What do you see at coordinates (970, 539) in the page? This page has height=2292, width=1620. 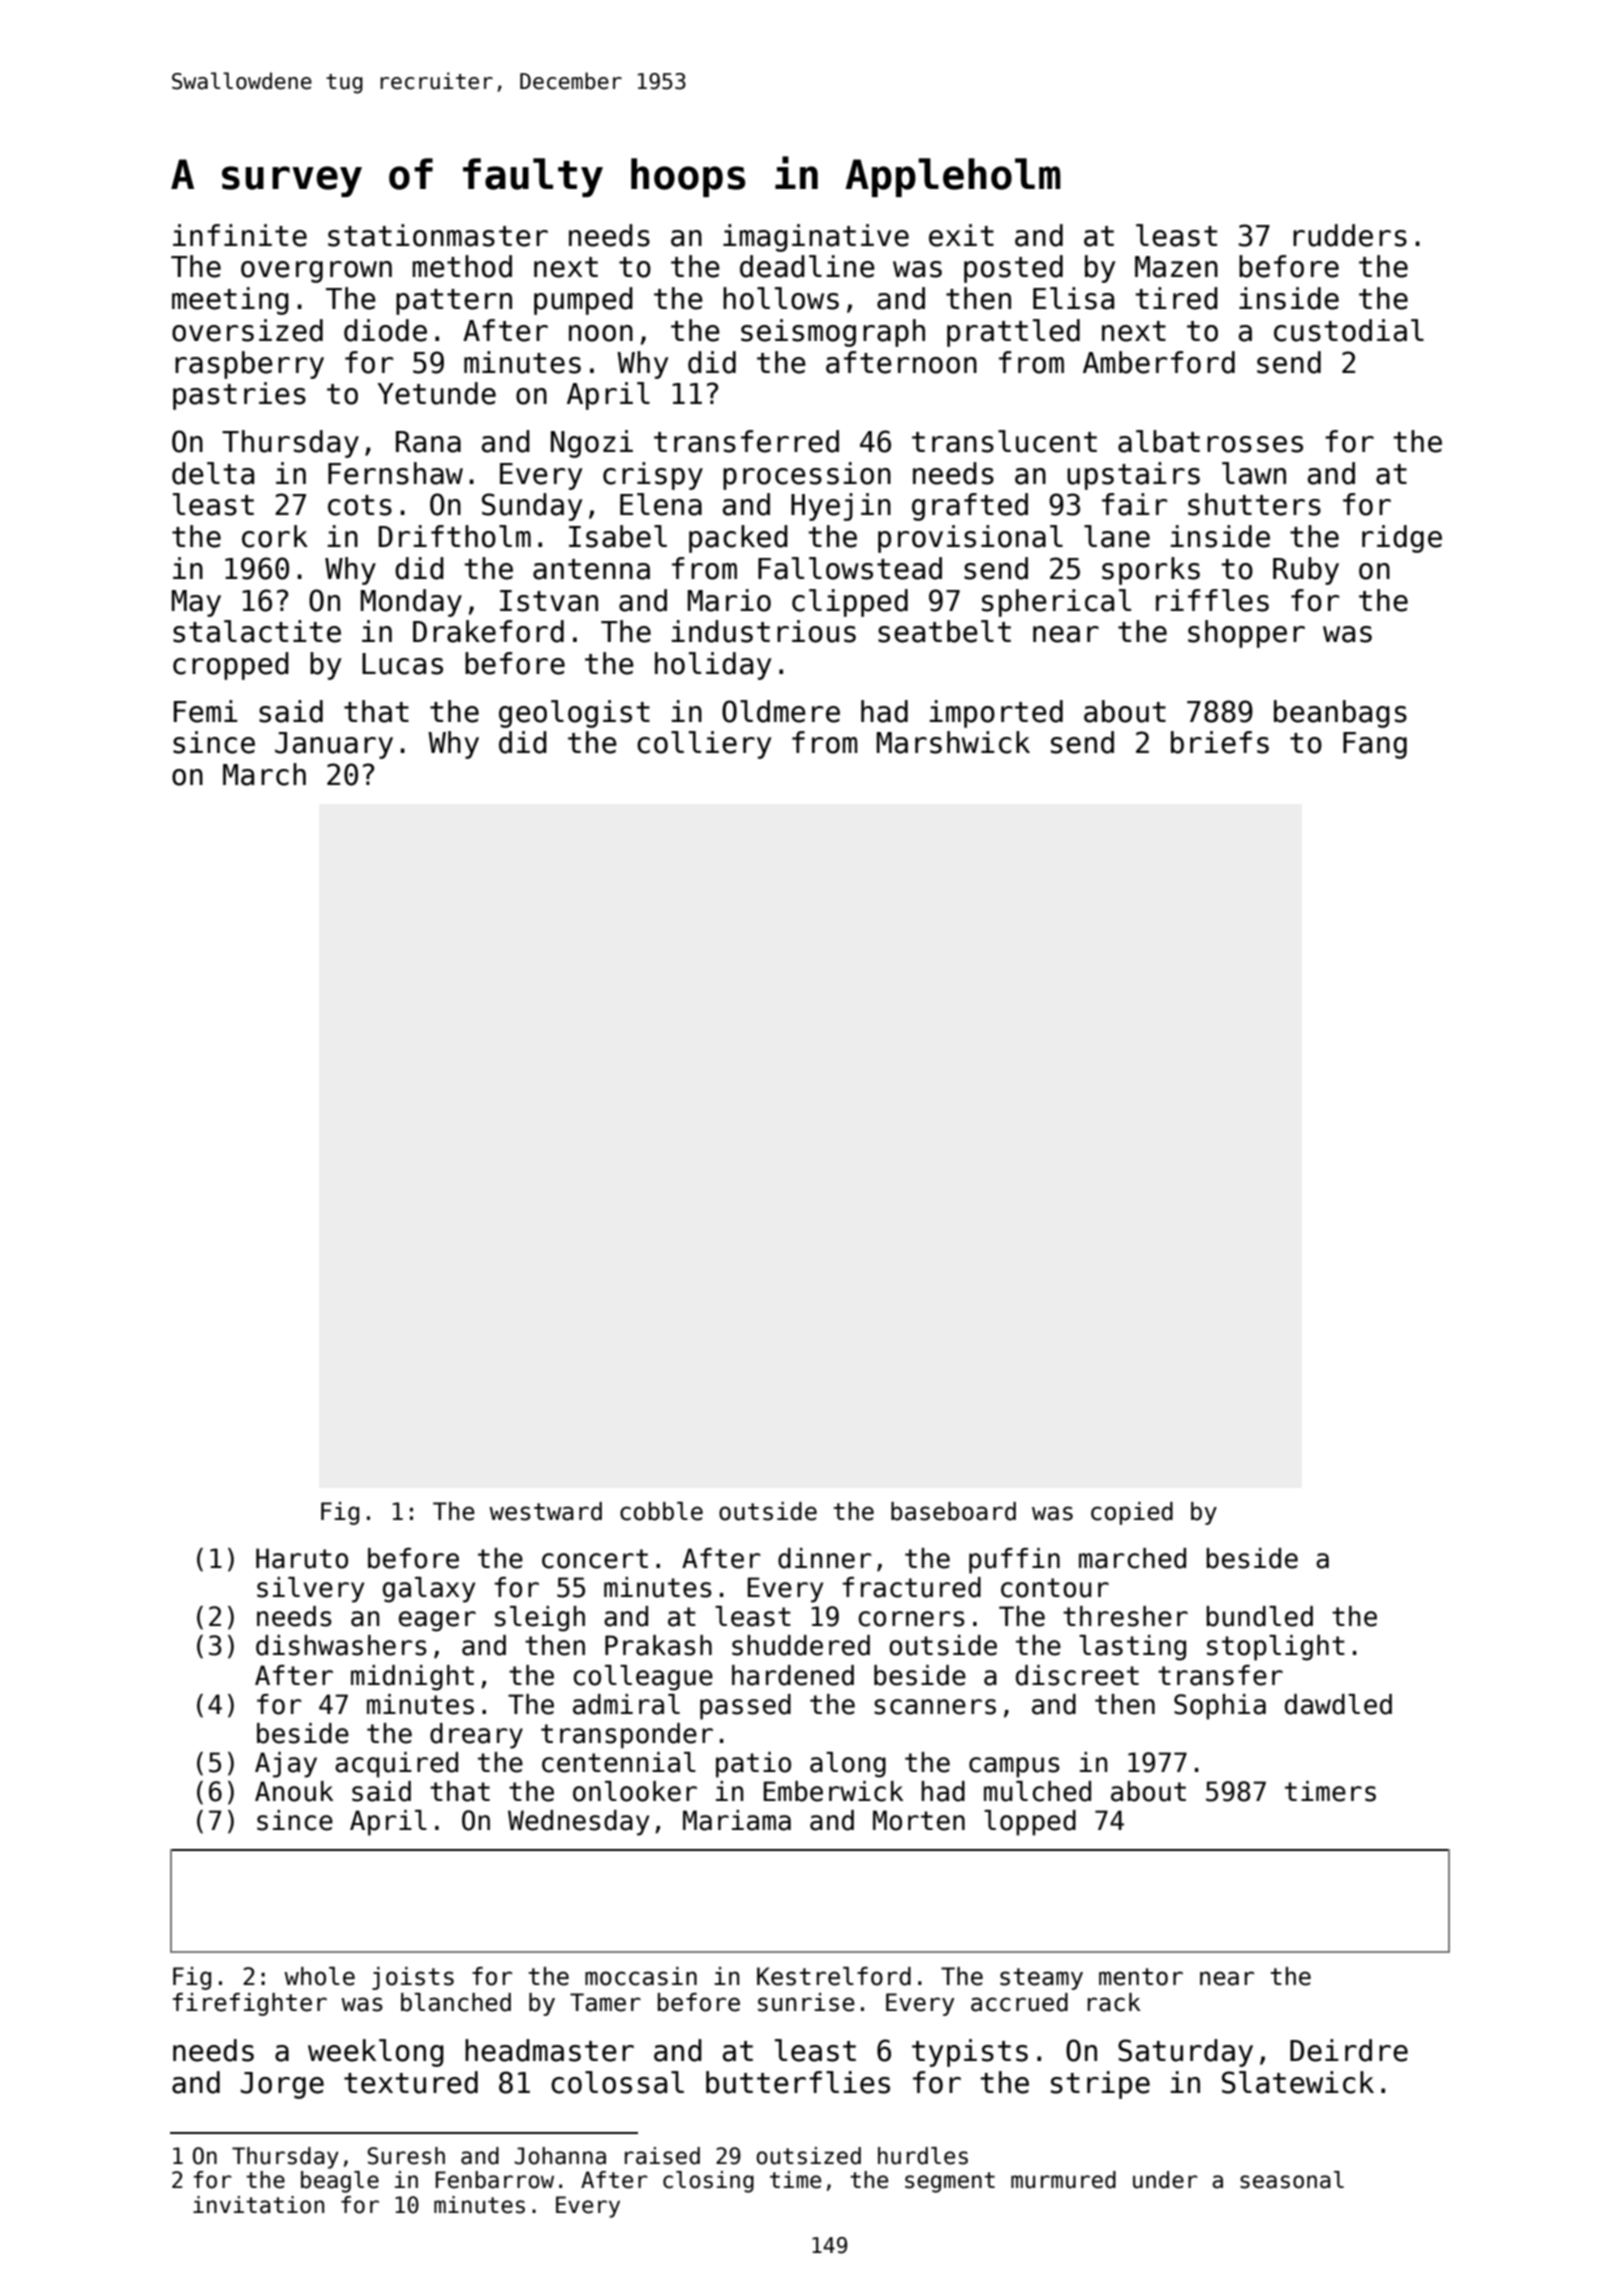 I see `provisional` at bounding box center [970, 539].
